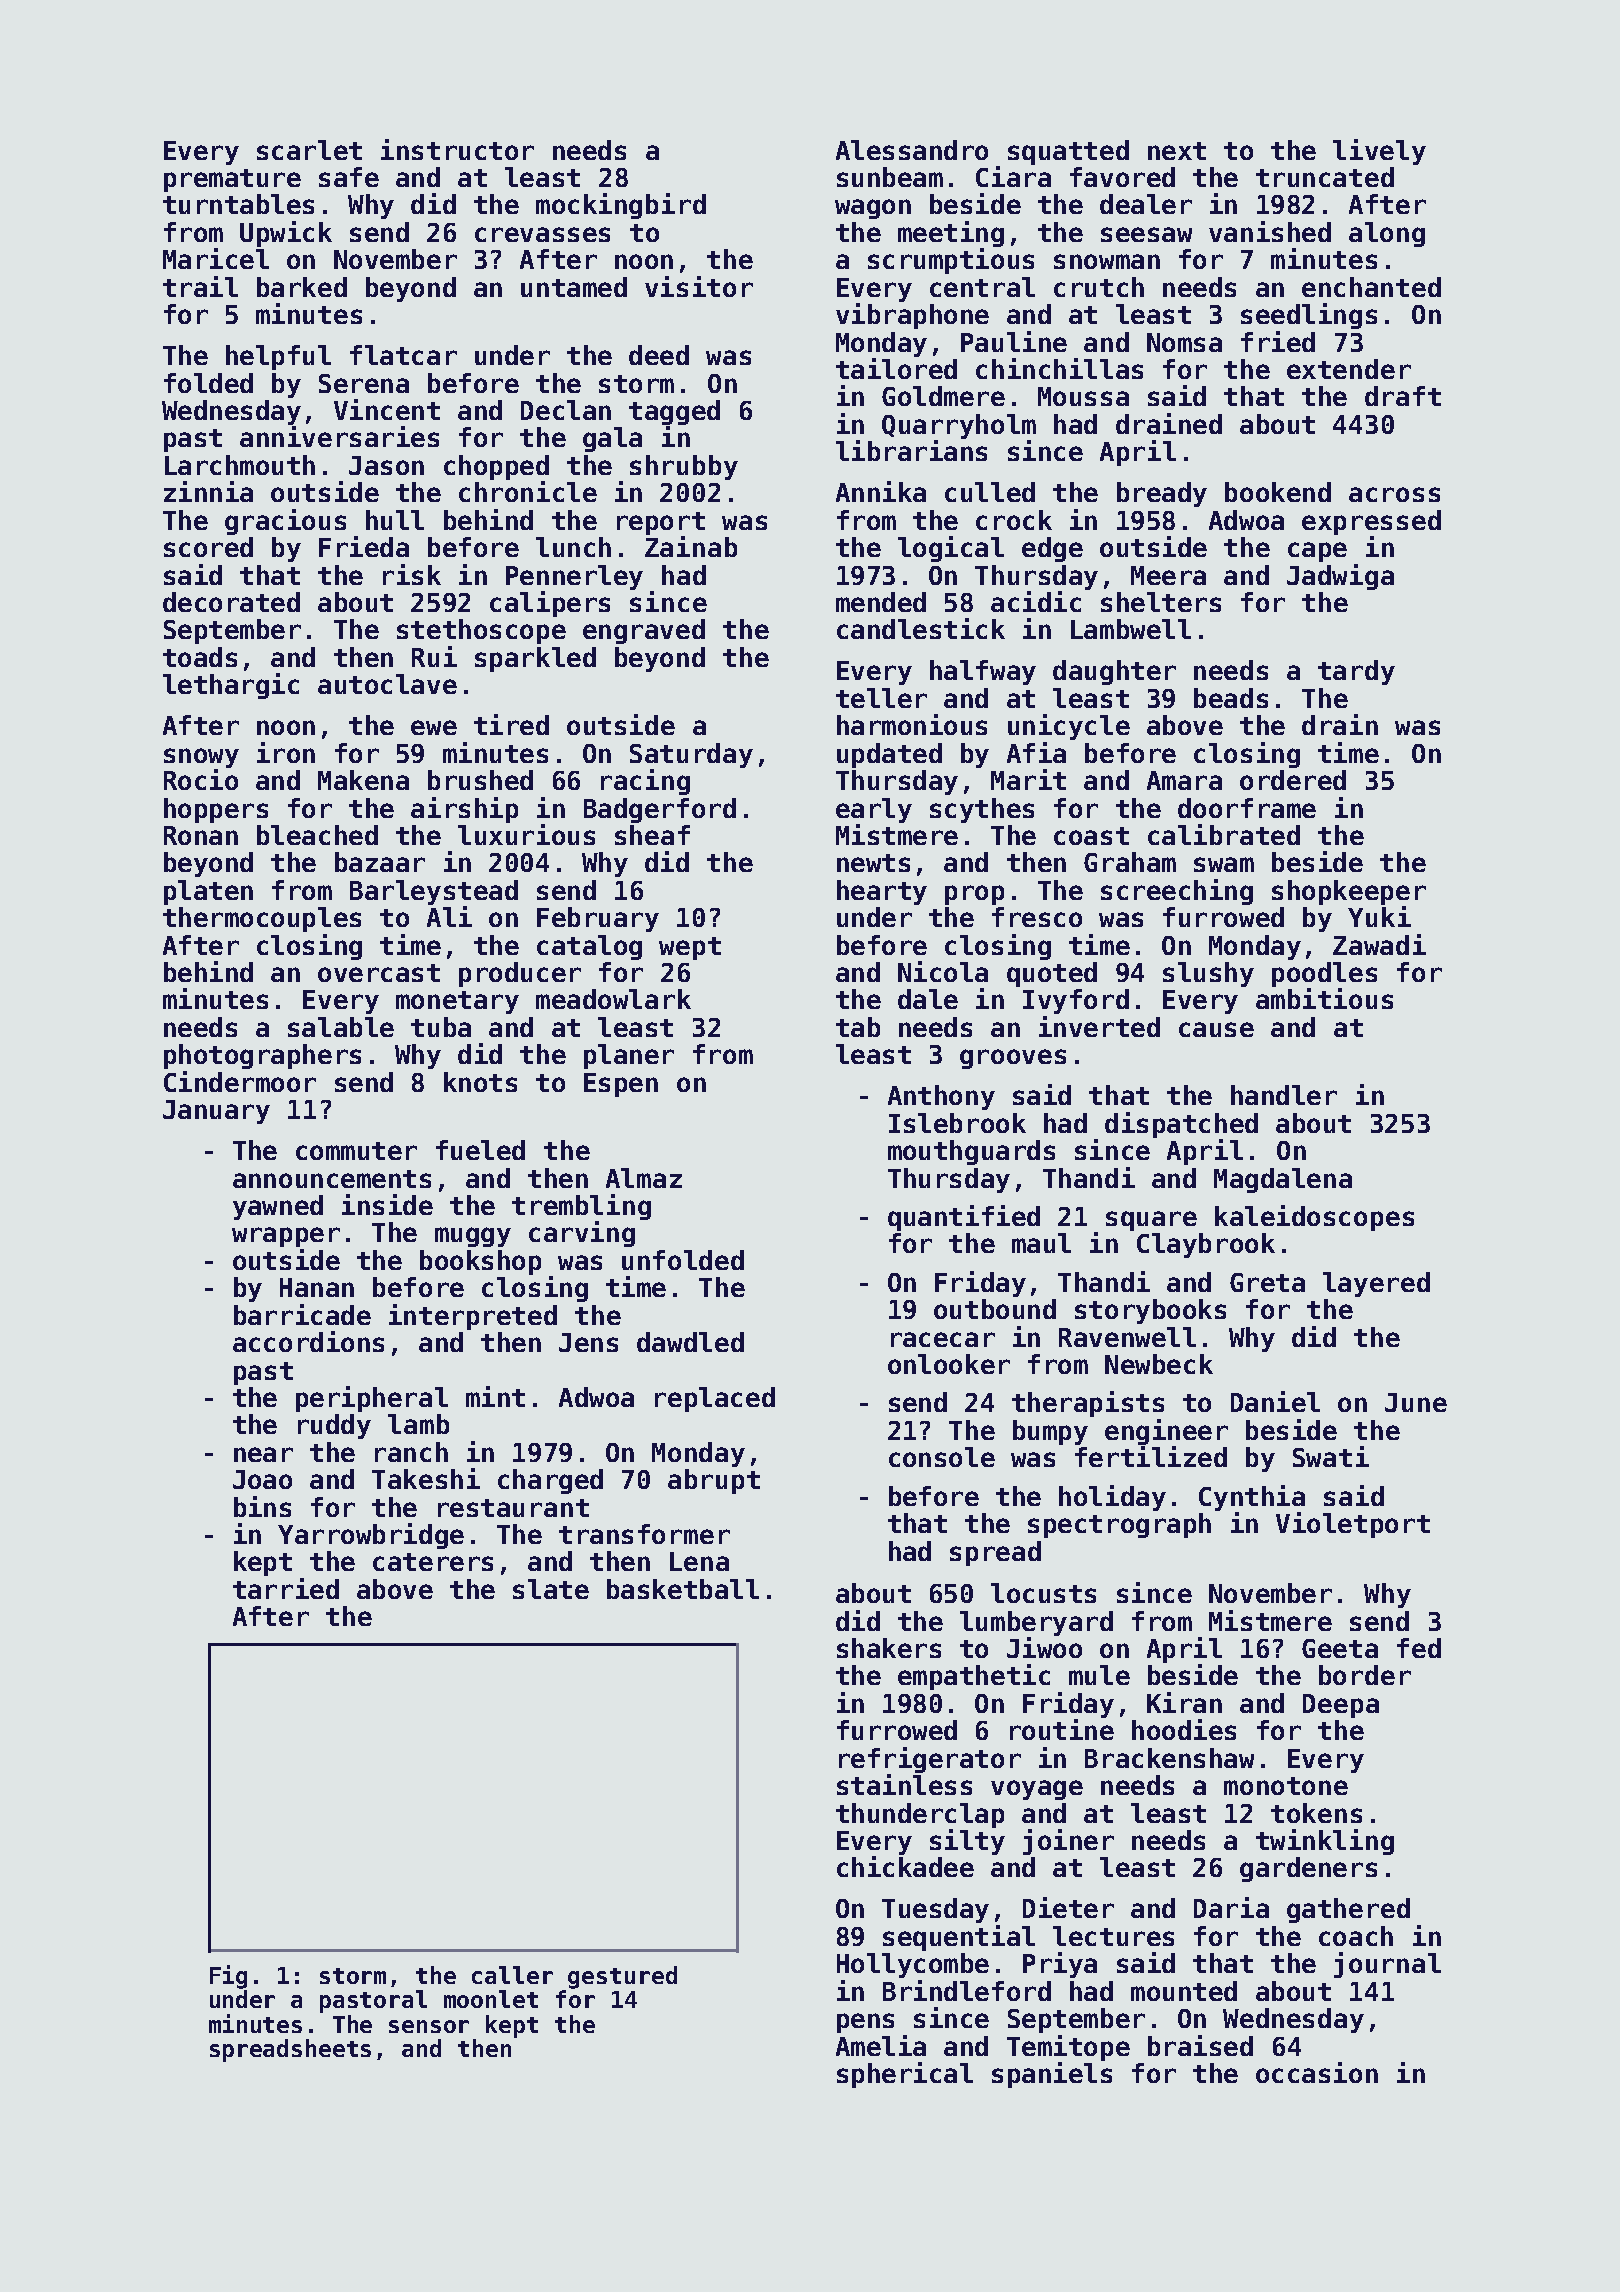 Image resolution: width=1620 pixels, height=2292 pixels. What do you see at coordinates (1349, 369) in the screenshot?
I see `extender` at bounding box center [1349, 369].
